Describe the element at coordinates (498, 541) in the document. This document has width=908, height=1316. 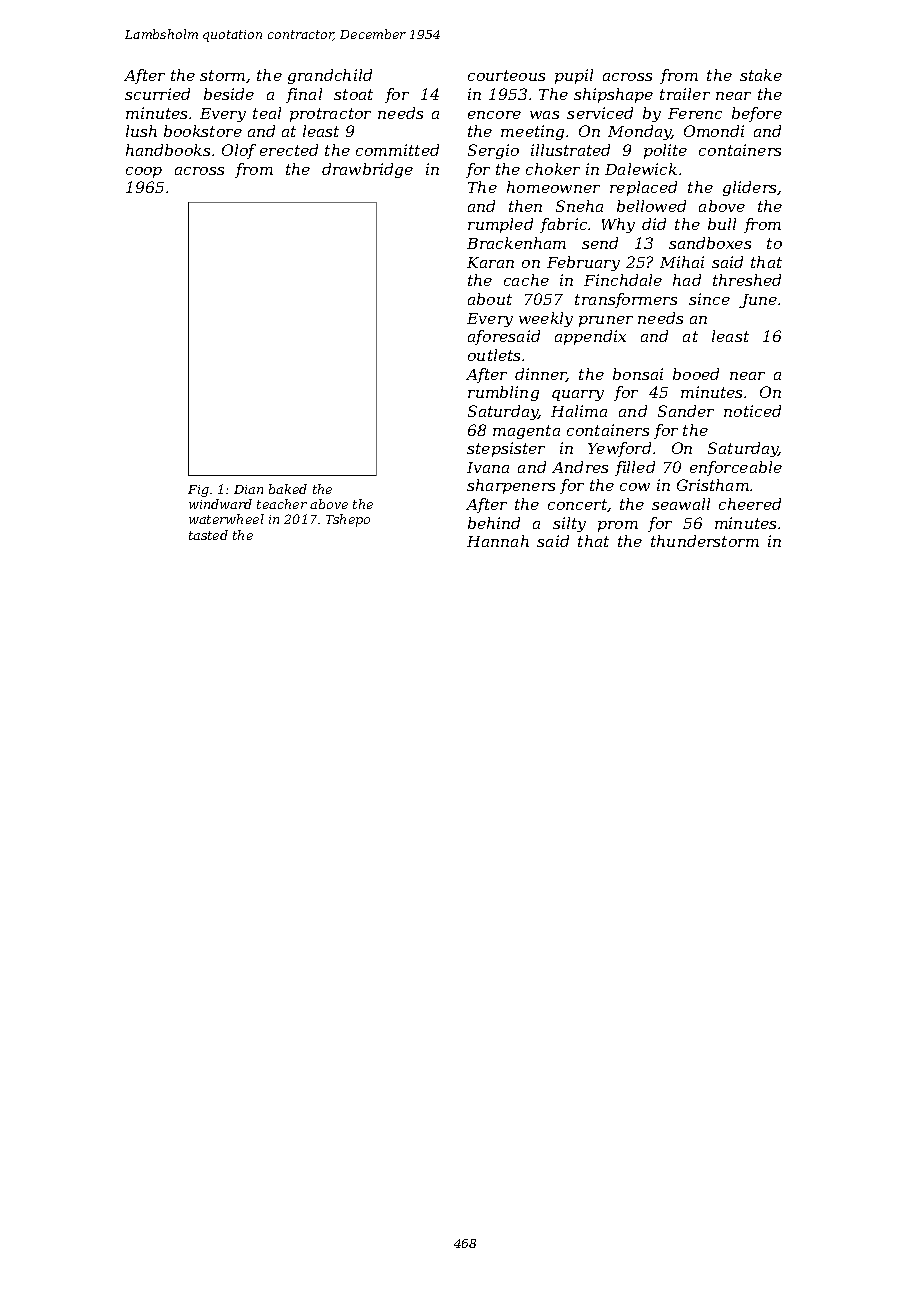
I see `Hannah` at that location.
